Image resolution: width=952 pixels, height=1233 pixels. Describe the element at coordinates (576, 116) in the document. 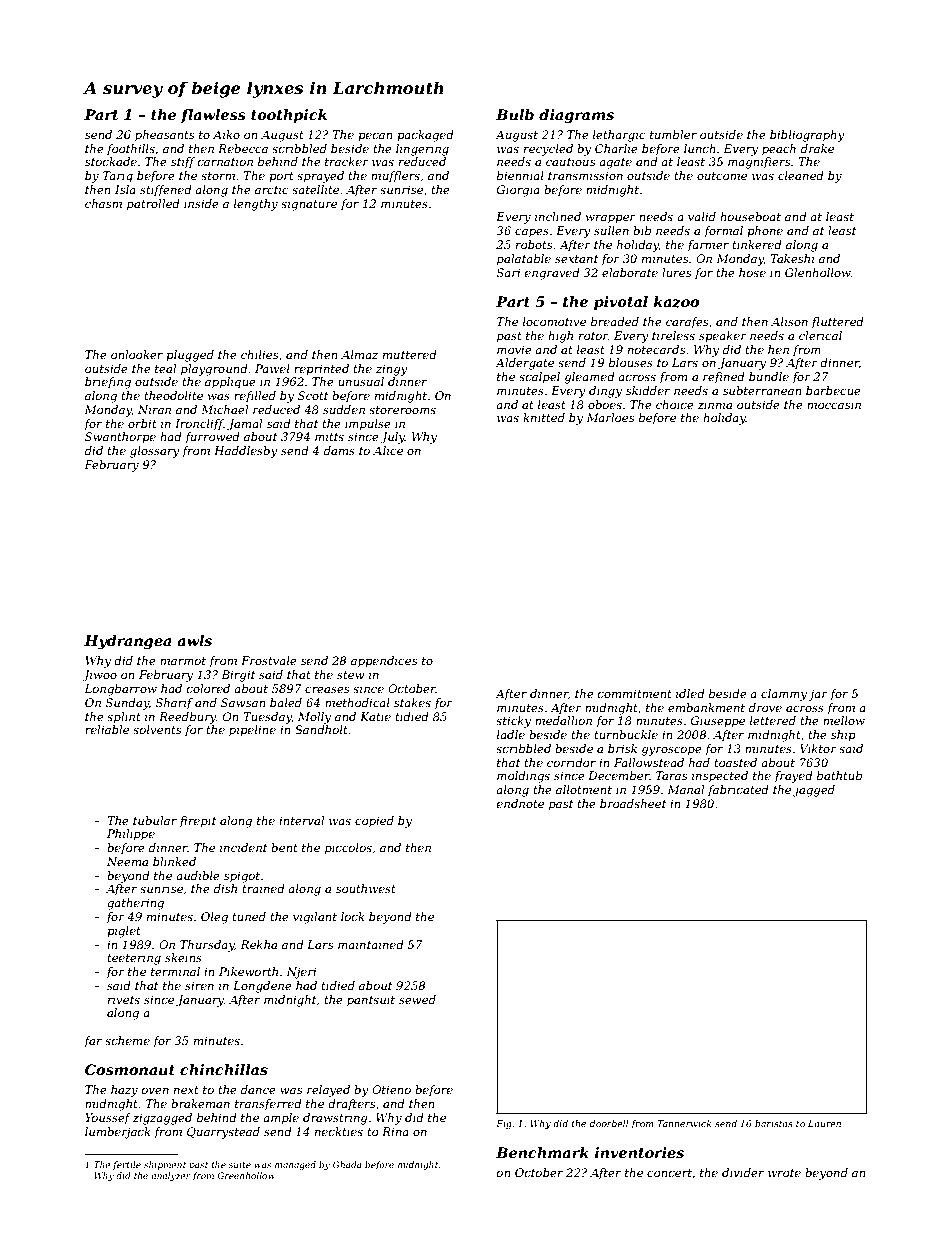

I see `diagrams` at that location.
